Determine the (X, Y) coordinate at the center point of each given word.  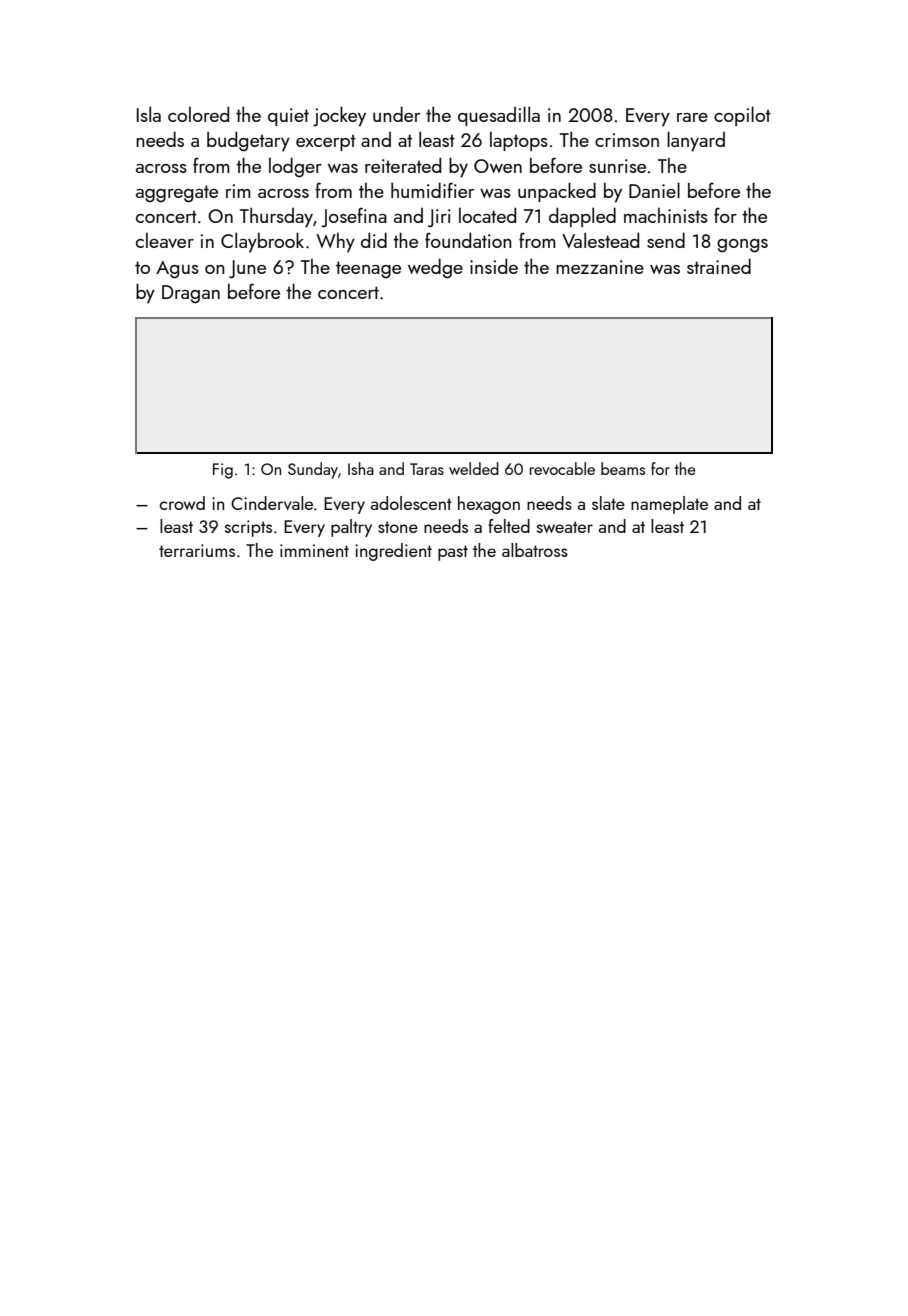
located (487, 215)
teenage (368, 270)
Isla (149, 114)
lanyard (696, 141)
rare (692, 117)
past (453, 553)
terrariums (197, 550)
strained (719, 266)
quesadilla (499, 116)
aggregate (177, 194)
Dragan (191, 294)
